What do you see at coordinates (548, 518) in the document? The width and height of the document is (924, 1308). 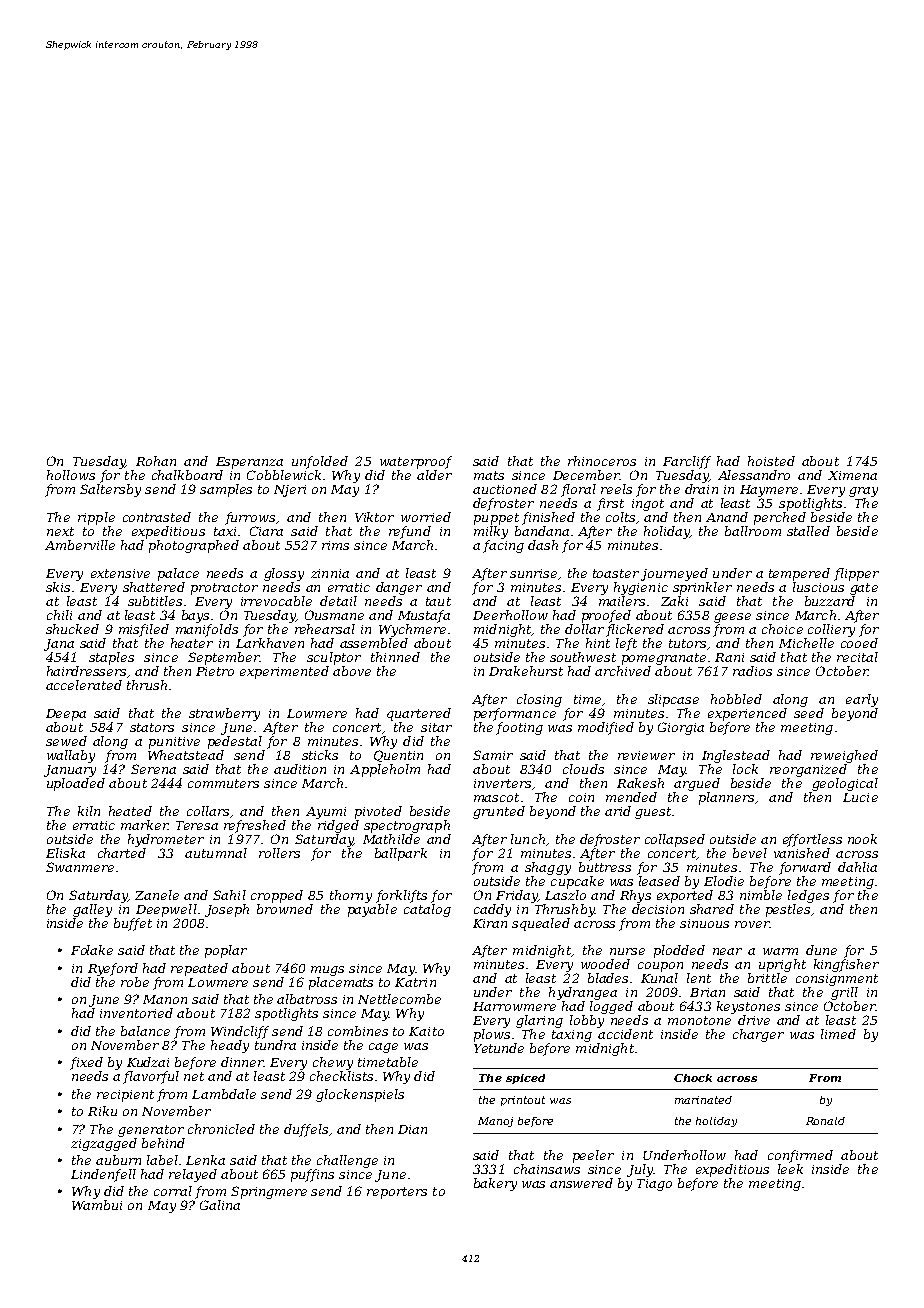 I see `finished` at bounding box center [548, 518].
